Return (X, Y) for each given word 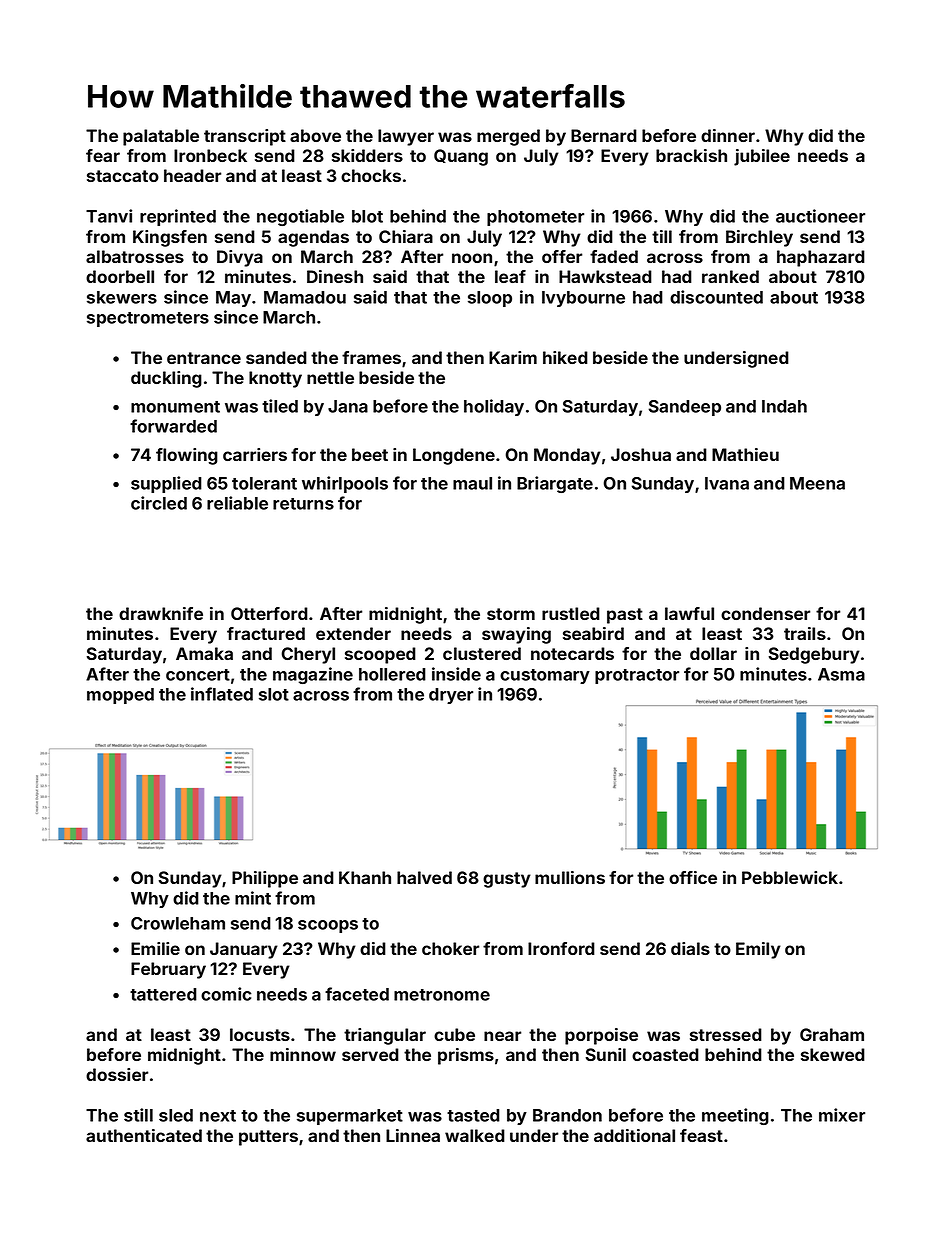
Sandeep (685, 408)
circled (159, 503)
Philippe (265, 879)
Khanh (365, 877)
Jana (348, 406)
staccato (123, 176)
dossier (117, 1074)
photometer (535, 218)
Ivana (727, 483)
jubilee (762, 157)
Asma (841, 674)
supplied (166, 484)
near (502, 1036)
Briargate (555, 484)
